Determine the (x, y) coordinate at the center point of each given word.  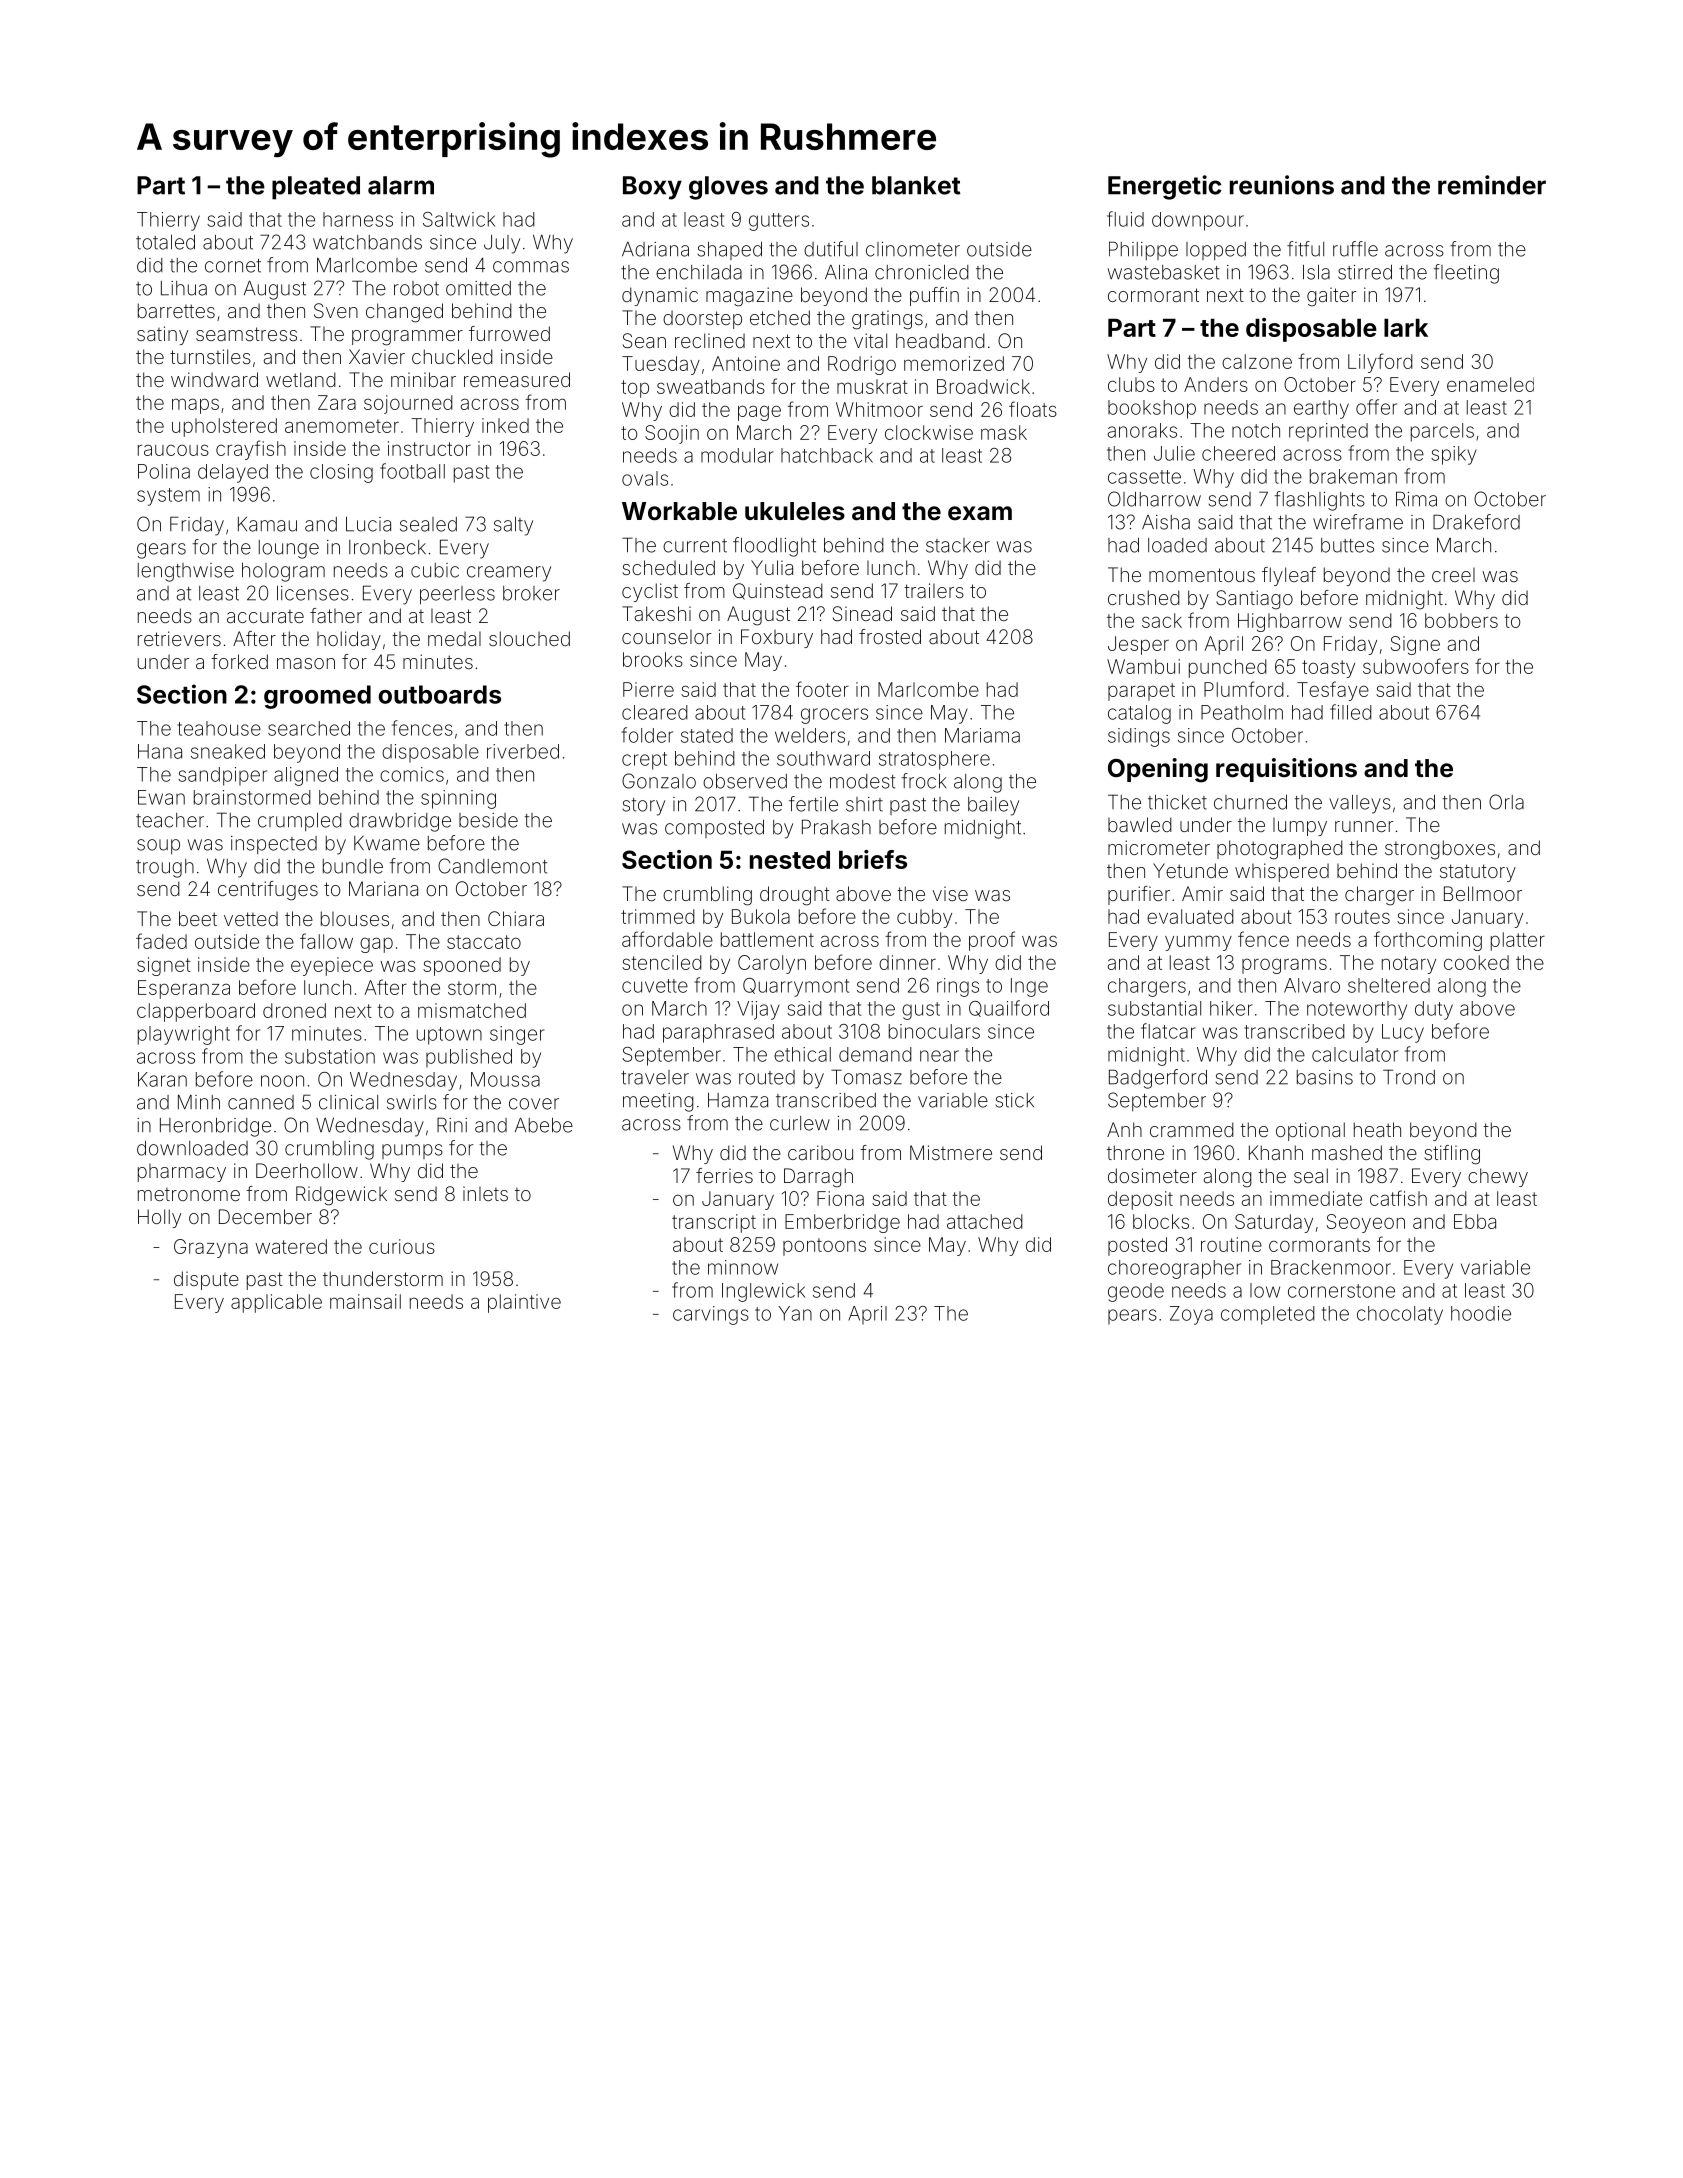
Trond (1409, 1077)
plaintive (524, 1303)
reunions (1282, 185)
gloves (728, 188)
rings (958, 987)
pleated (316, 188)
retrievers (179, 638)
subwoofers (1416, 666)
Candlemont (492, 866)
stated (707, 735)
